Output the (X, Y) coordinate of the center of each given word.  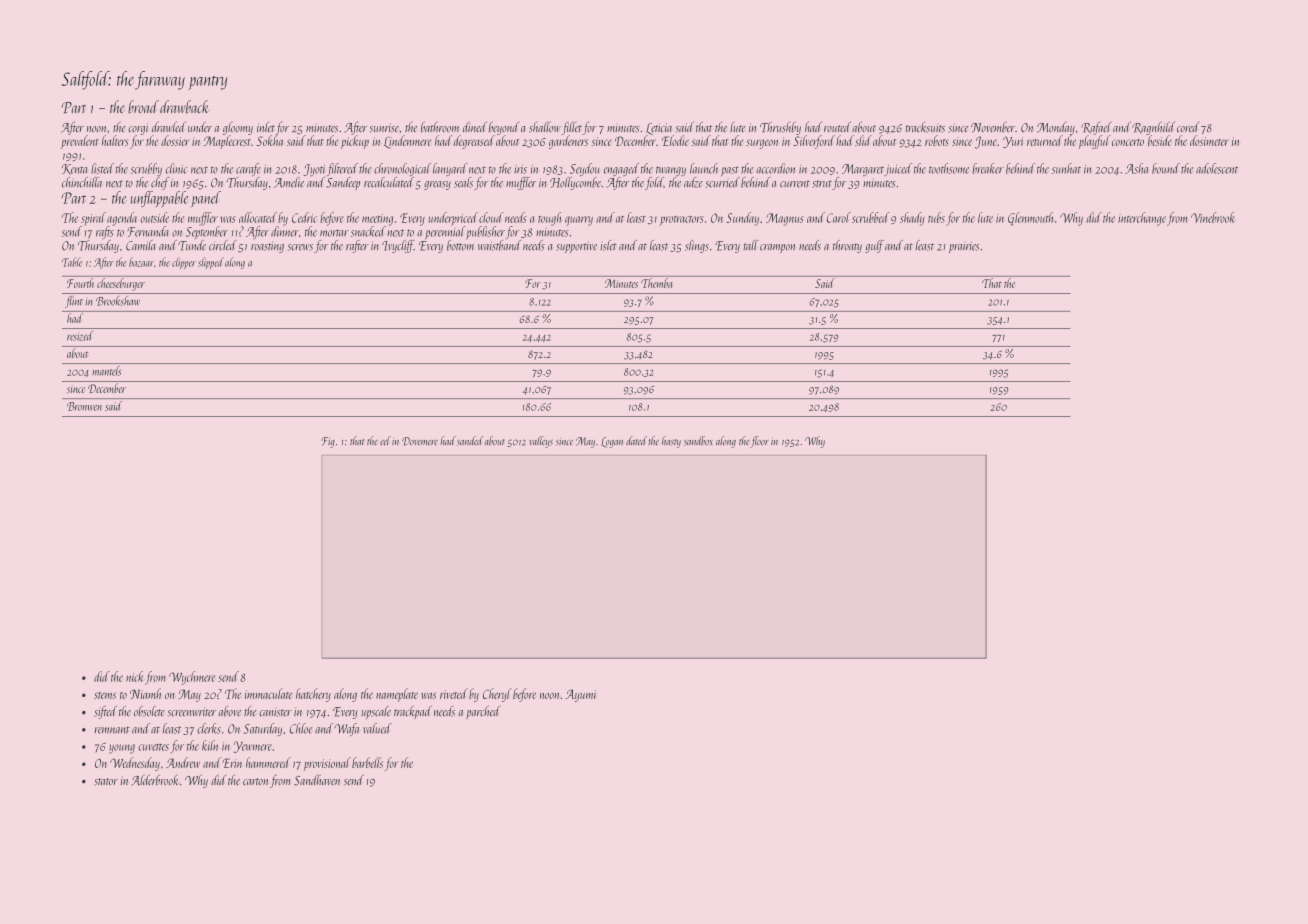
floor (759, 442)
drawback (184, 107)
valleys (541, 442)
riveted (454, 693)
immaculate (269, 693)
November (993, 127)
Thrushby (780, 128)
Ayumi (580, 695)
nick (134, 676)
